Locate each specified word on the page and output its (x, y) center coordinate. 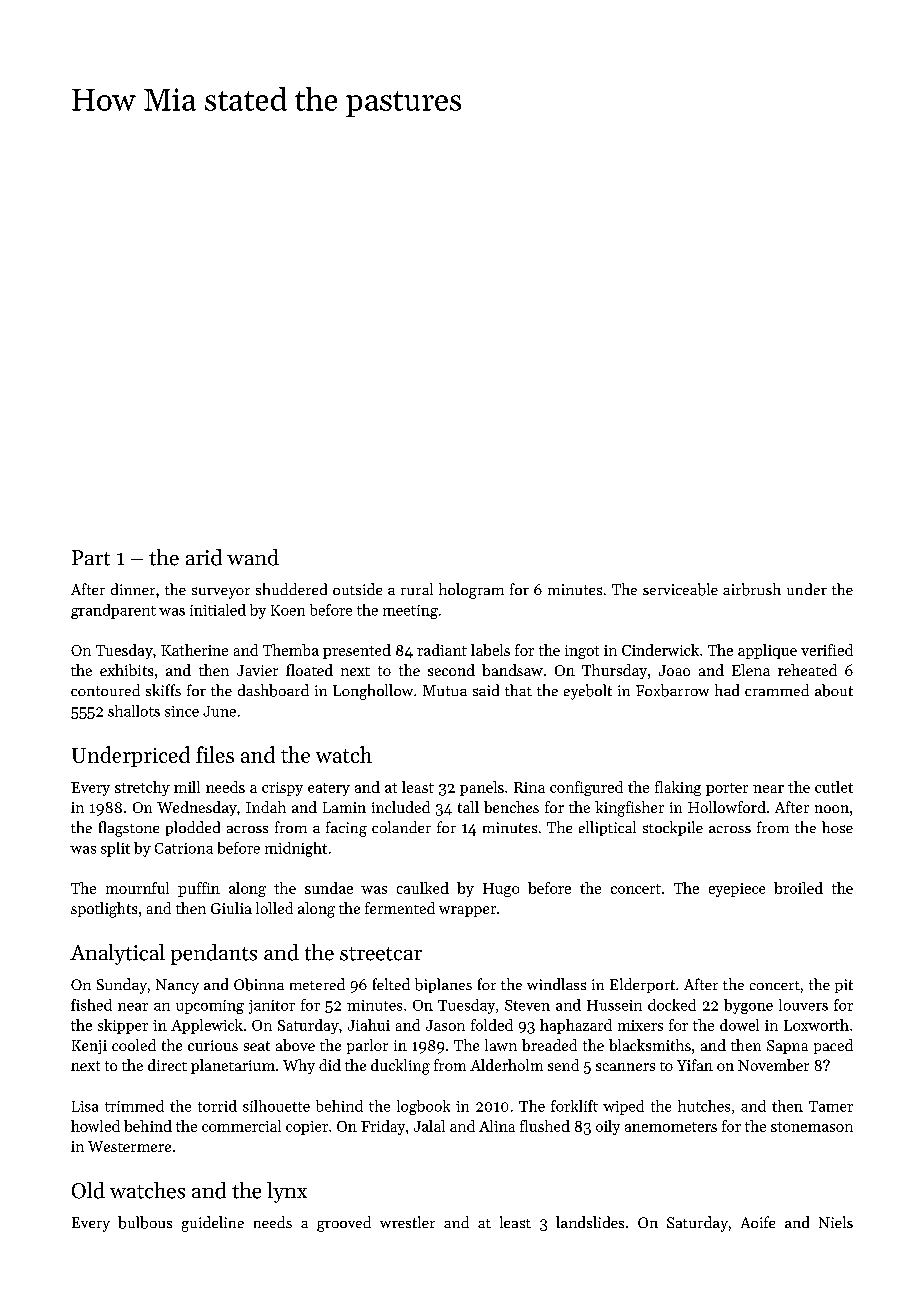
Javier (257, 670)
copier (307, 1128)
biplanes (443, 985)
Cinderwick (660, 650)
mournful (137, 888)
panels (482, 788)
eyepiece (737, 890)
